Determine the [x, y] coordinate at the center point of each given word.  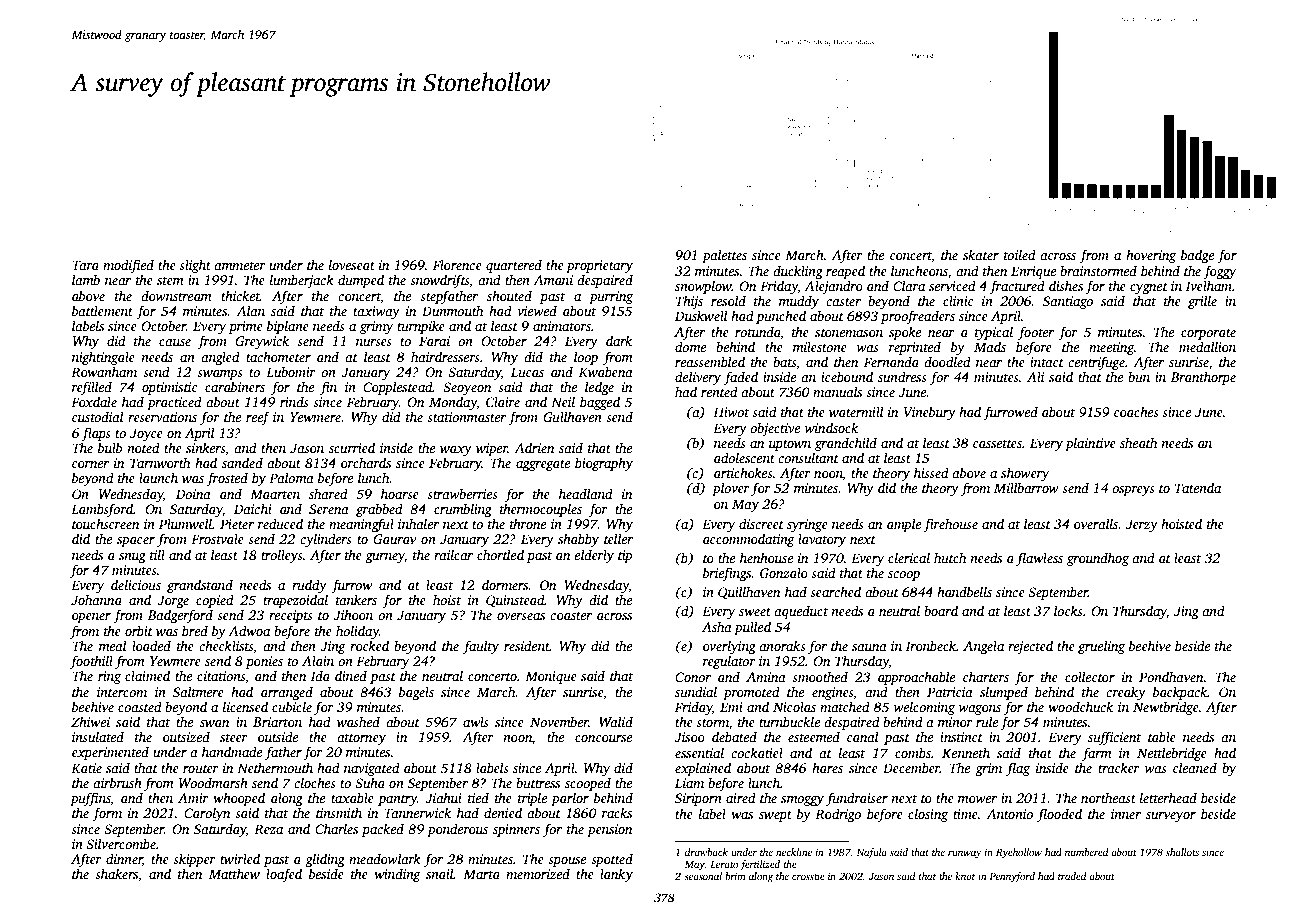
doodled [947, 361]
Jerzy [1142, 525]
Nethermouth [275, 767]
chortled [500, 554]
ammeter [240, 266]
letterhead [1168, 797]
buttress [538, 782]
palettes [724, 256]
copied [215, 601]
